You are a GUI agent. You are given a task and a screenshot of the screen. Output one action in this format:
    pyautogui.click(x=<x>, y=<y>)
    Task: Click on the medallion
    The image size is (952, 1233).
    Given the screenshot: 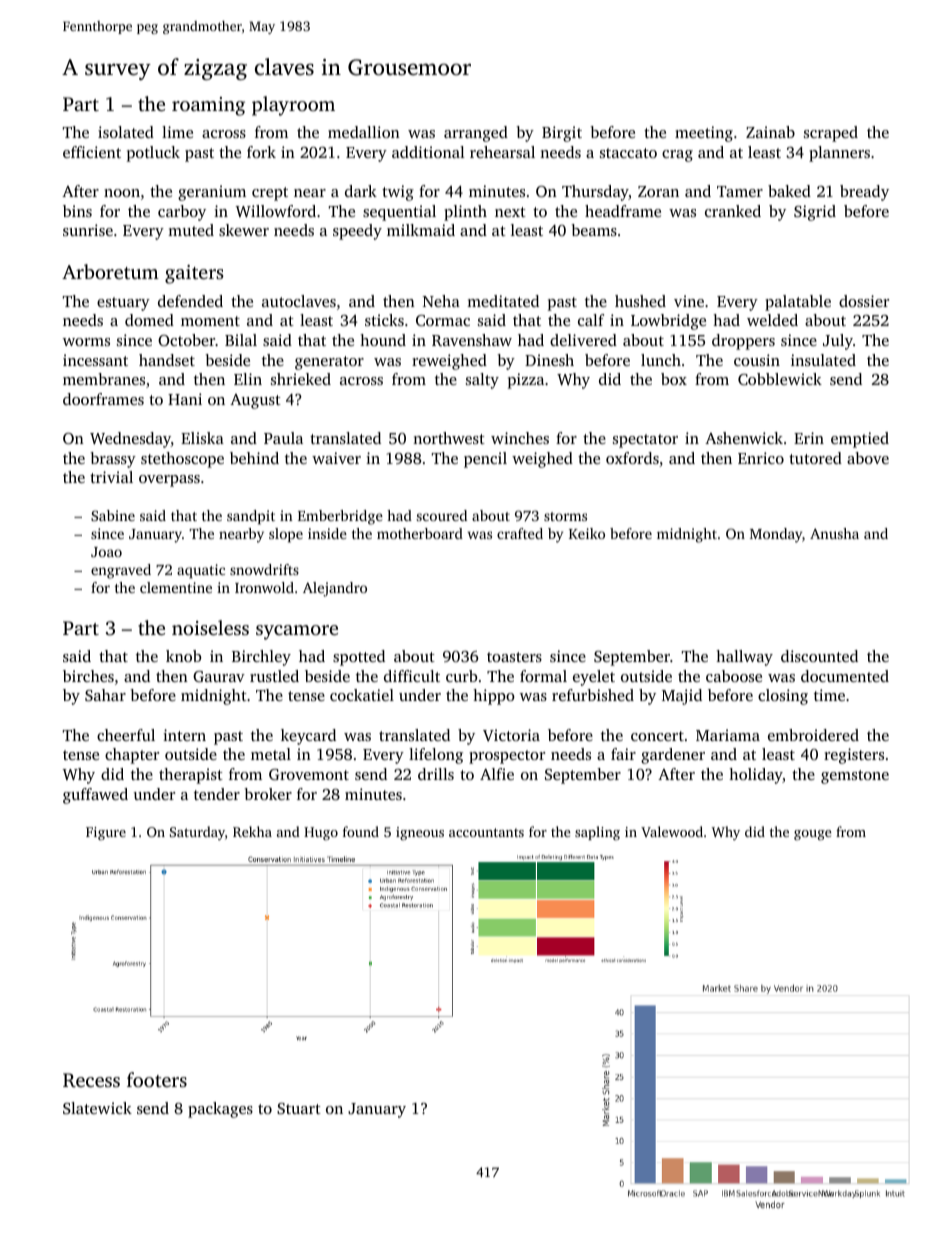 What is the action you would take?
    pyautogui.click(x=364, y=132)
